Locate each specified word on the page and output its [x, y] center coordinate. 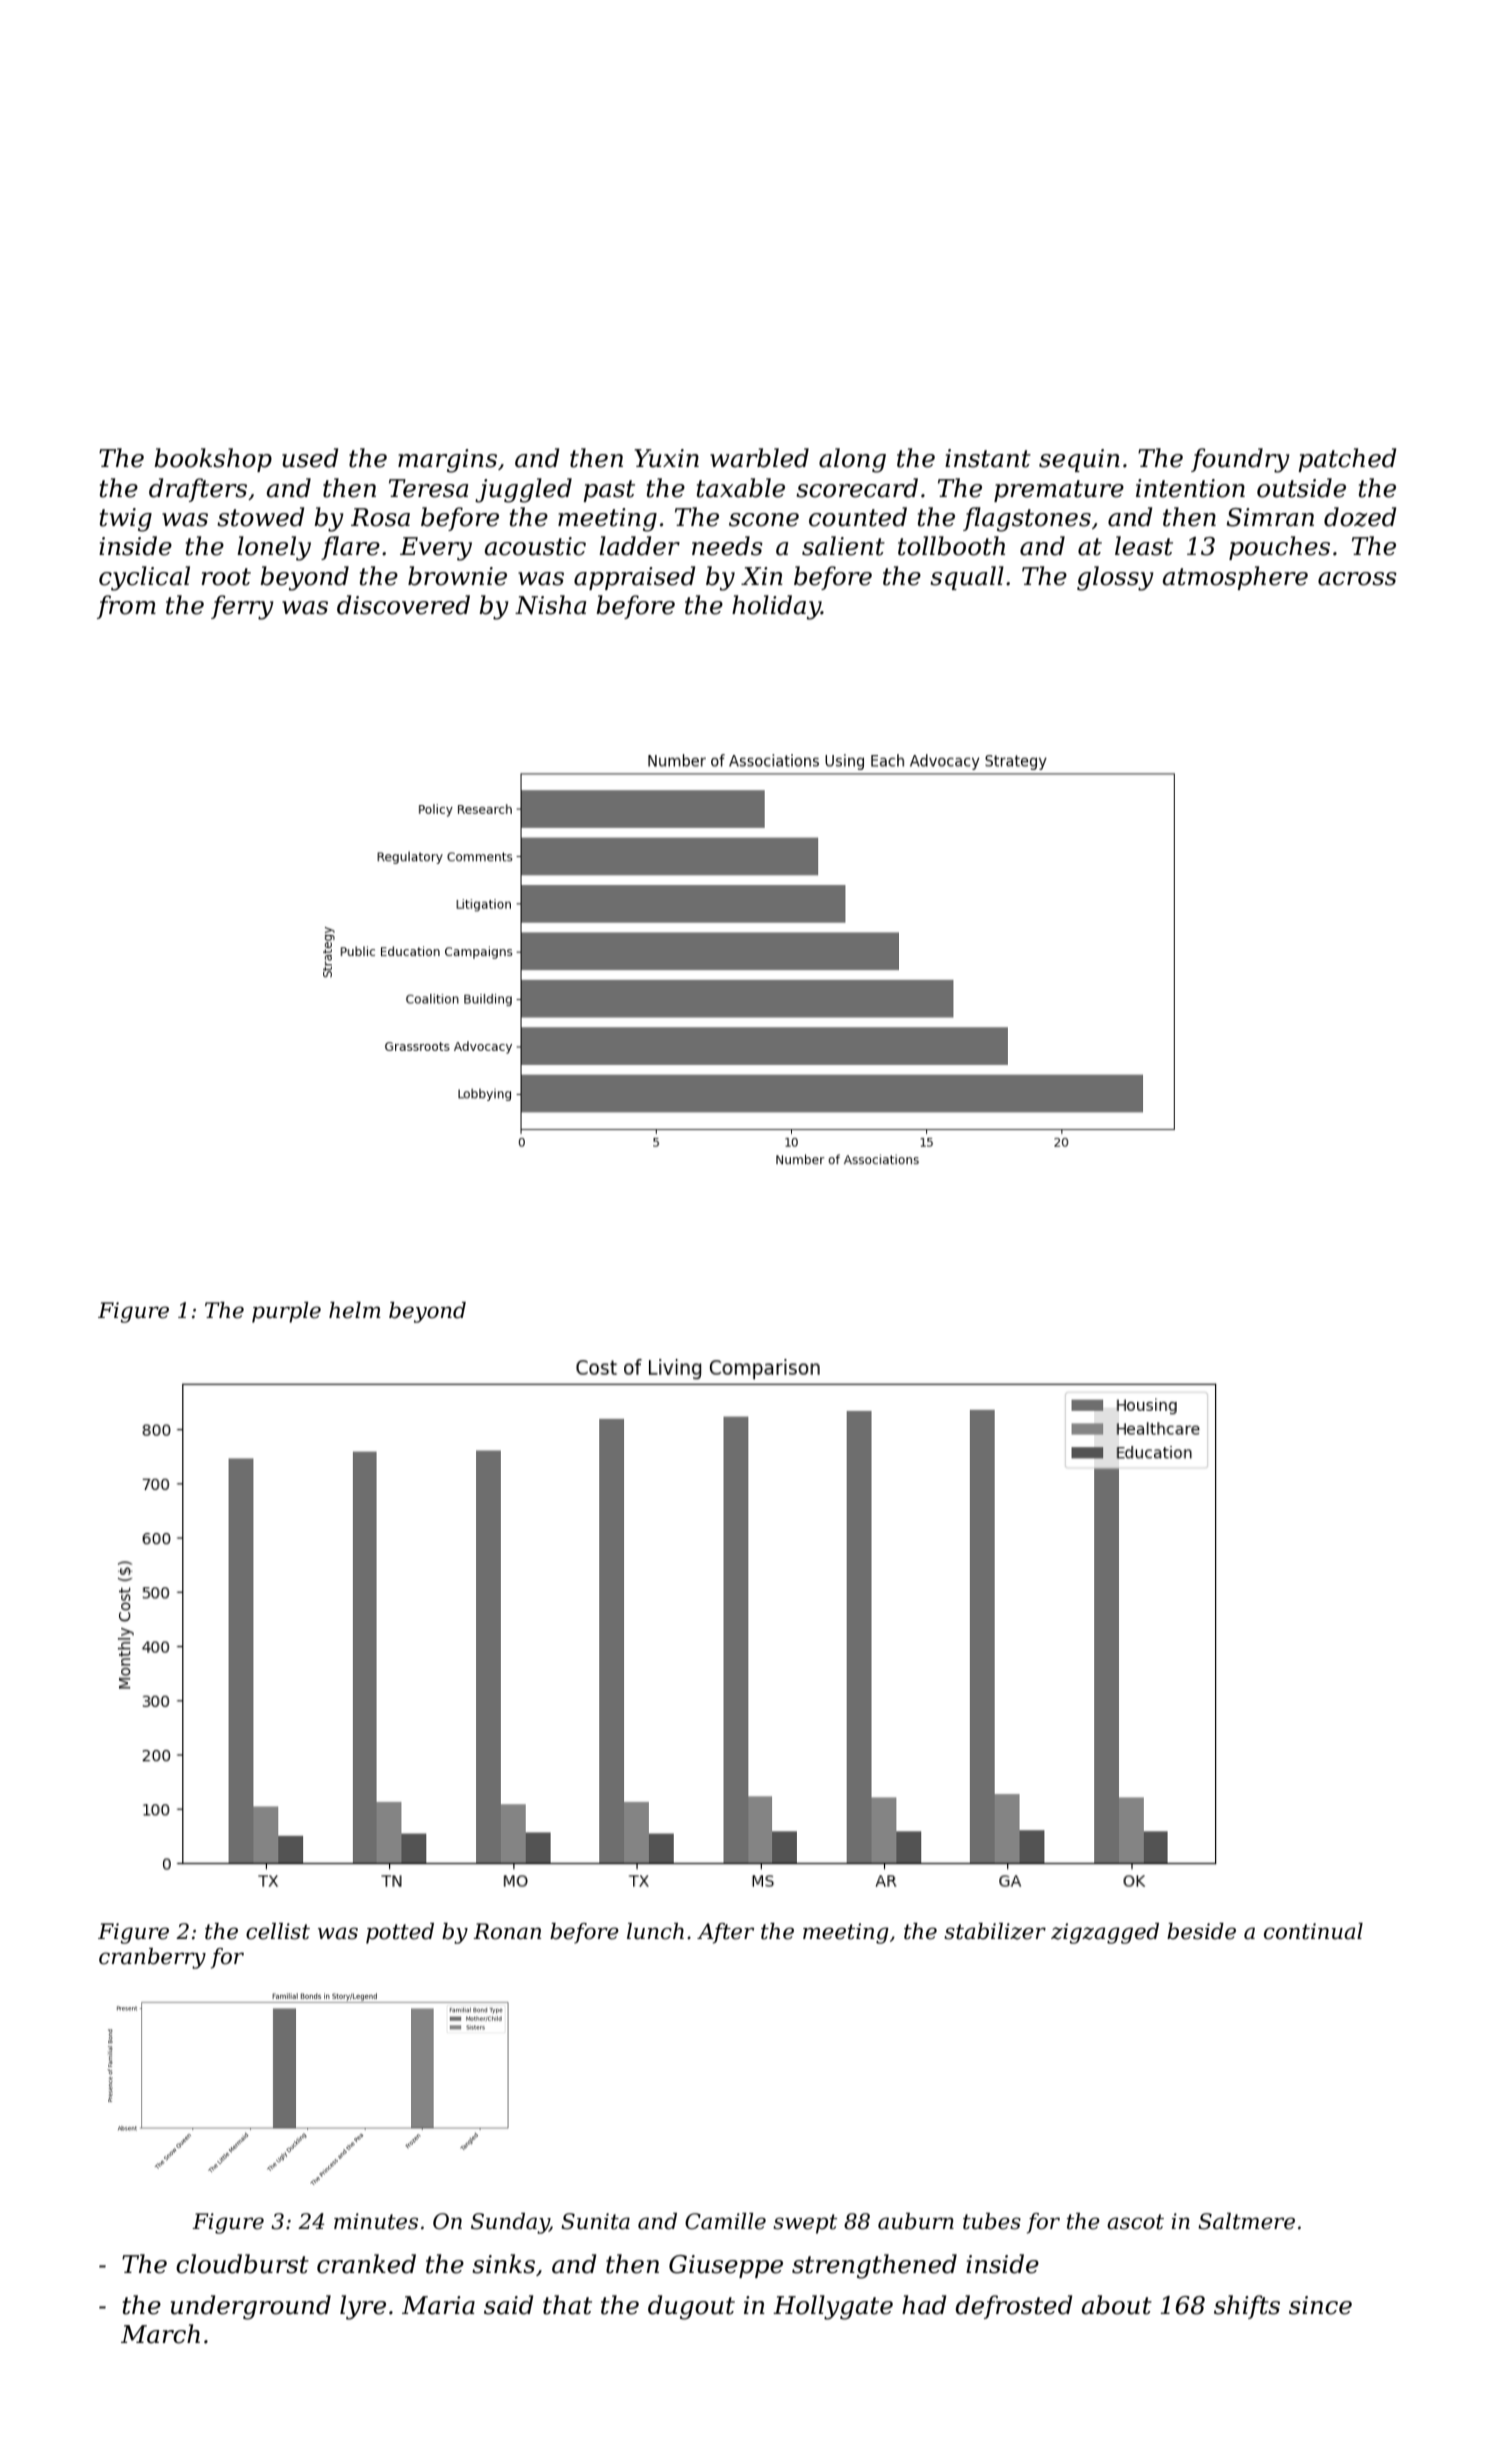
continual [1313, 1931]
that [567, 2305]
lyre [363, 2307]
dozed [1360, 517]
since [1320, 2305]
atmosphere [1235, 578]
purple [286, 1312]
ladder [639, 546]
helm [355, 1310]
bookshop [213, 460]
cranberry [152, 1958]
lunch [655, 1931]
